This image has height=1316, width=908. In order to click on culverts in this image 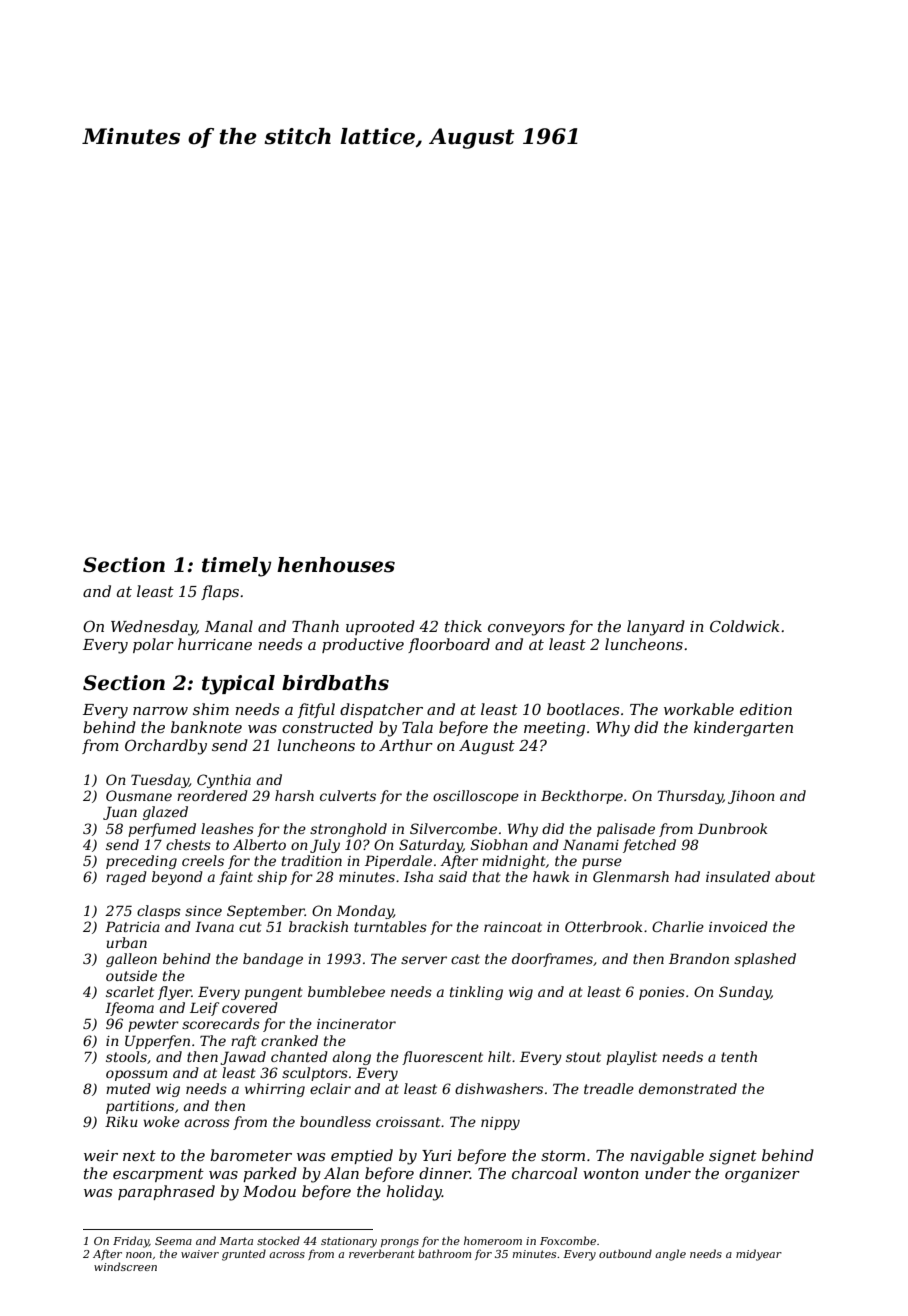, I will do `click(348, 795)`.
